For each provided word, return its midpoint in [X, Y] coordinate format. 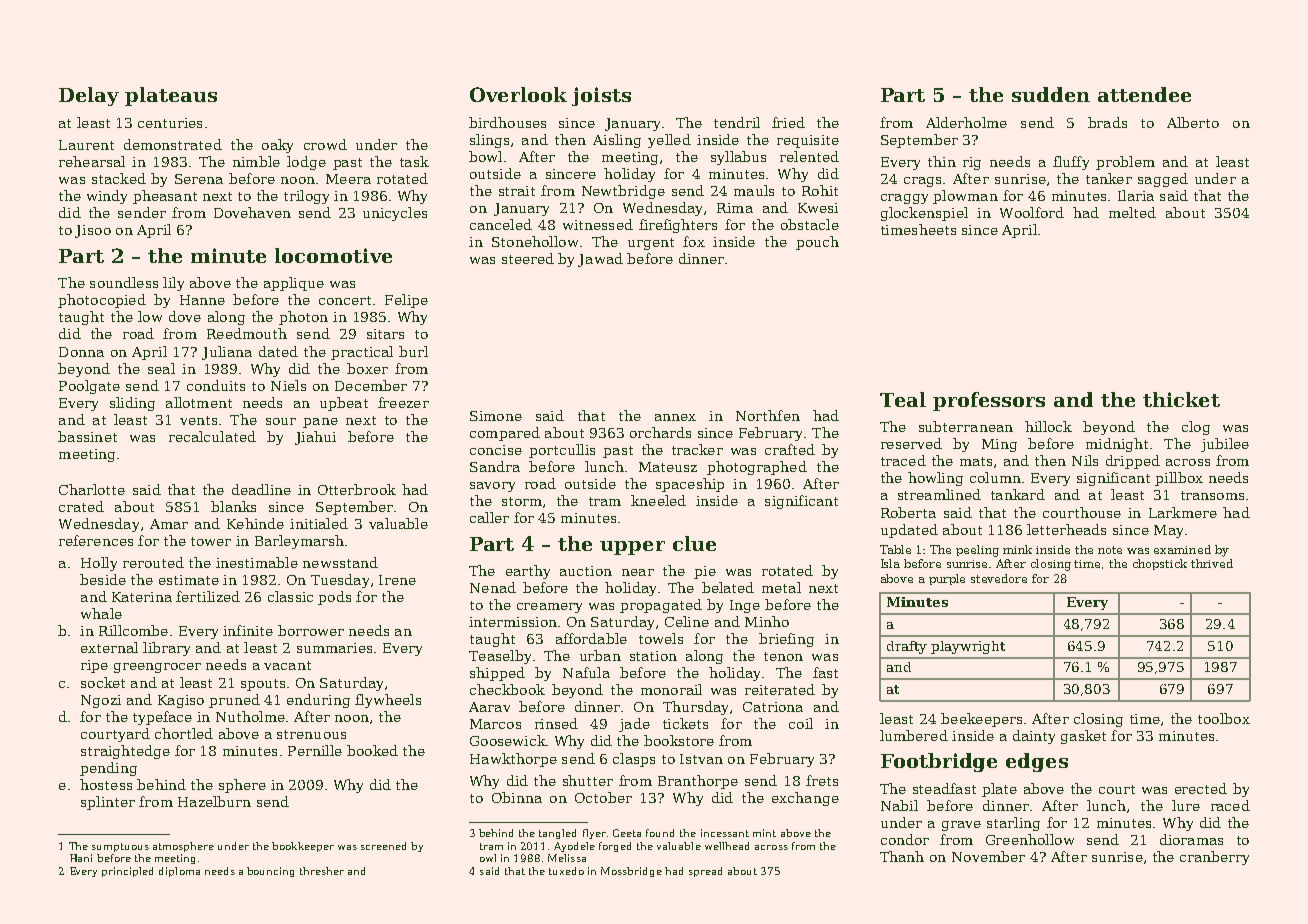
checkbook [507, 689]
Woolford [1032, 212]
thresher [322, 871]
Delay [89, 96]
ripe [94, 666]
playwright [968, 647]
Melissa [567, 858]
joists [601, 96]
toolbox [1224, 718]
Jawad [600, 260]
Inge [745, 606]
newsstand [340, 562]
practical [362, 353]
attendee [1144, 94]
